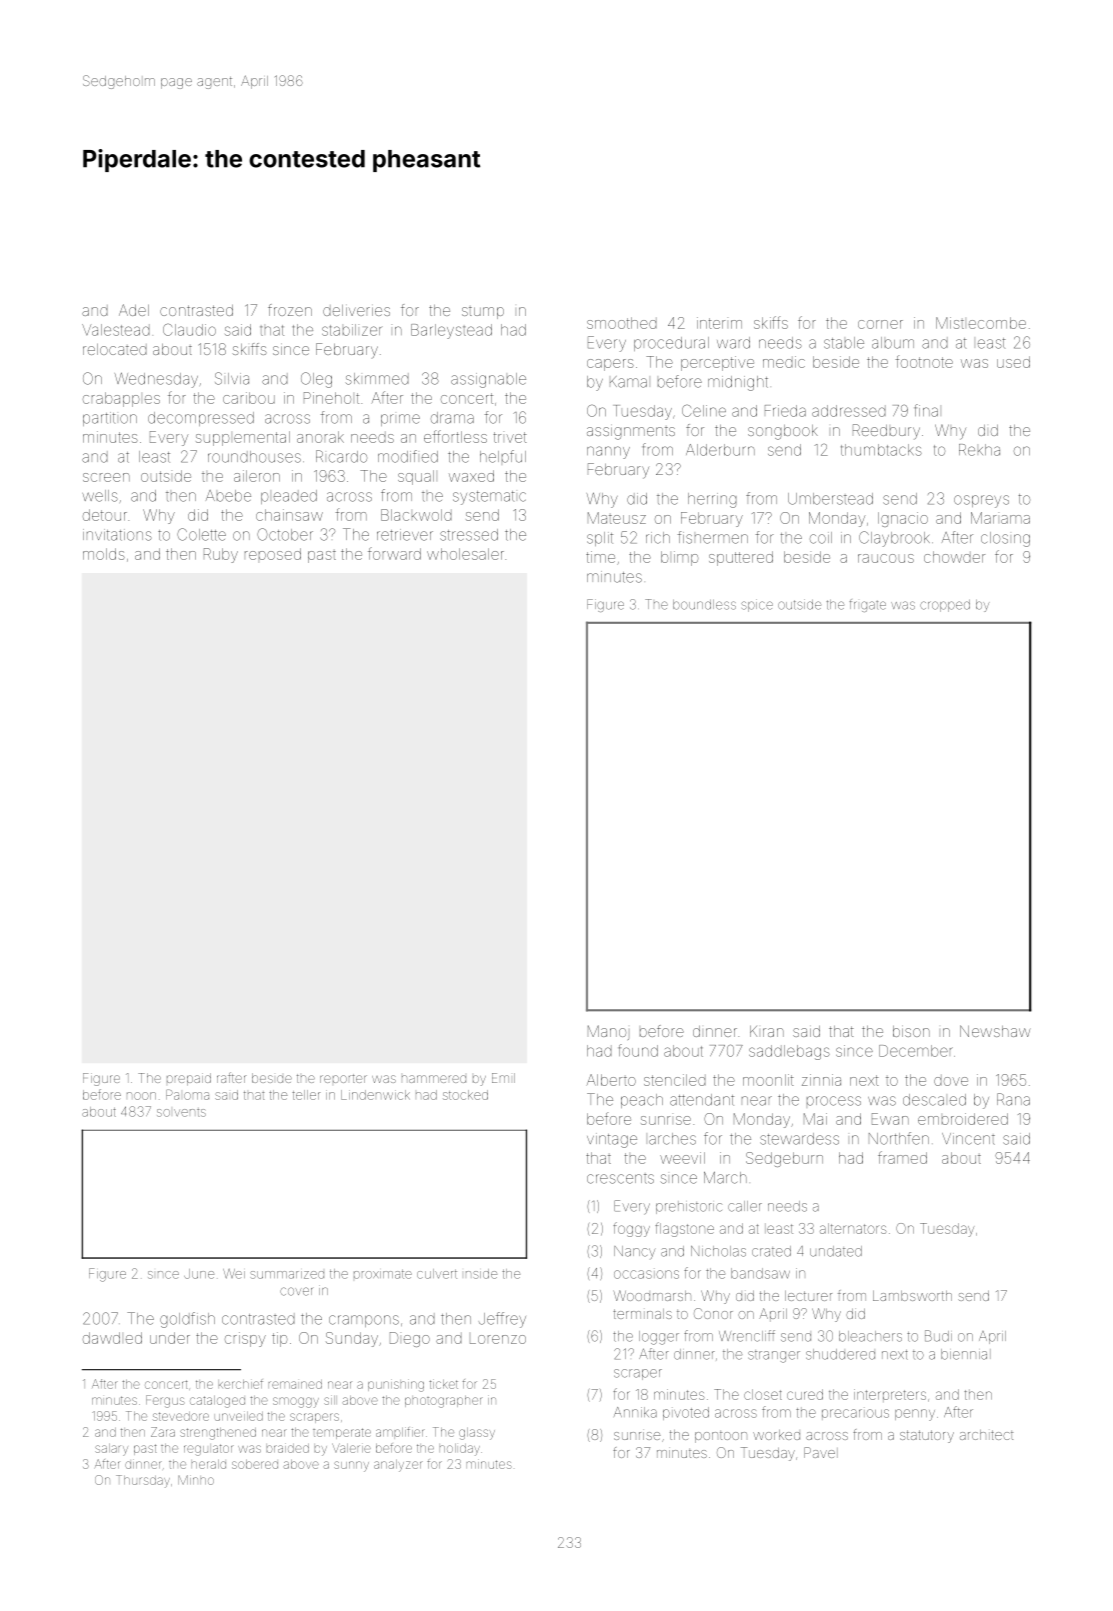 This screenshot has height=1611, width=1113. What do you see at coordinates (290, 310) in the screenshot?
I see `frozen` at bounding box center [290, 310].
